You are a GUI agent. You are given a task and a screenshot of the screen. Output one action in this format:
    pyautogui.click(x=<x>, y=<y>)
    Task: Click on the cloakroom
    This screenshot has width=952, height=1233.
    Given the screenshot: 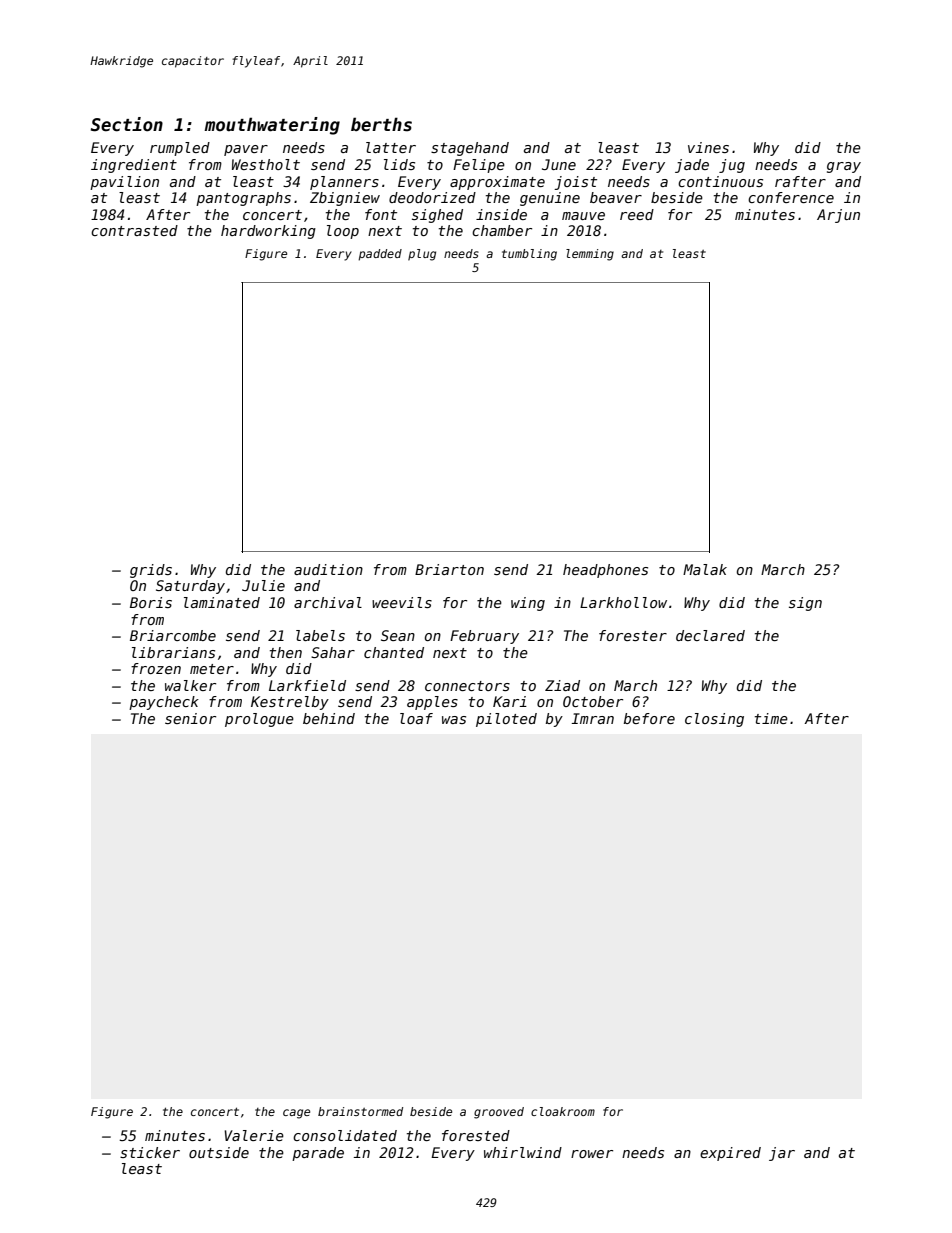 What is the action you would take?
    pyautogui.click(x=563, y=1111)
